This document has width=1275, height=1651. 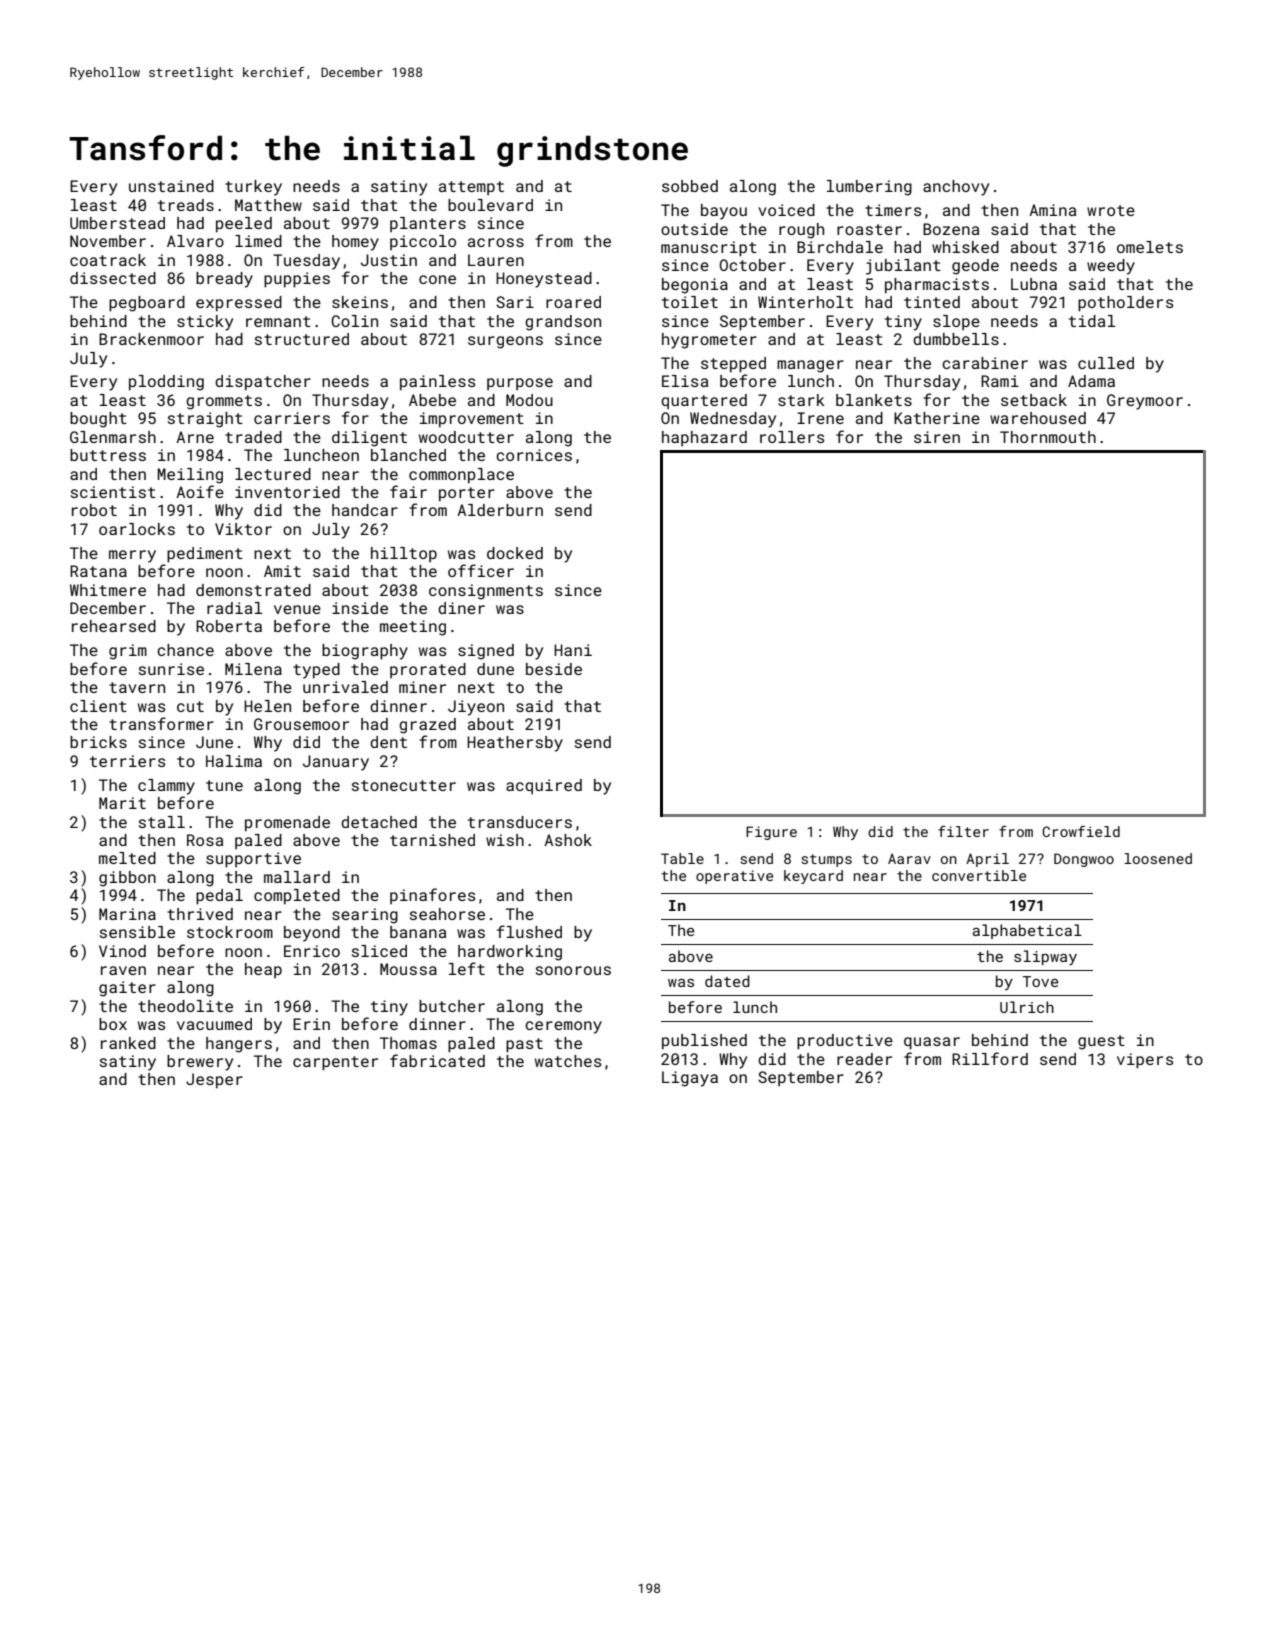 I want to click on sobbed, so click(x=690, y=186).
